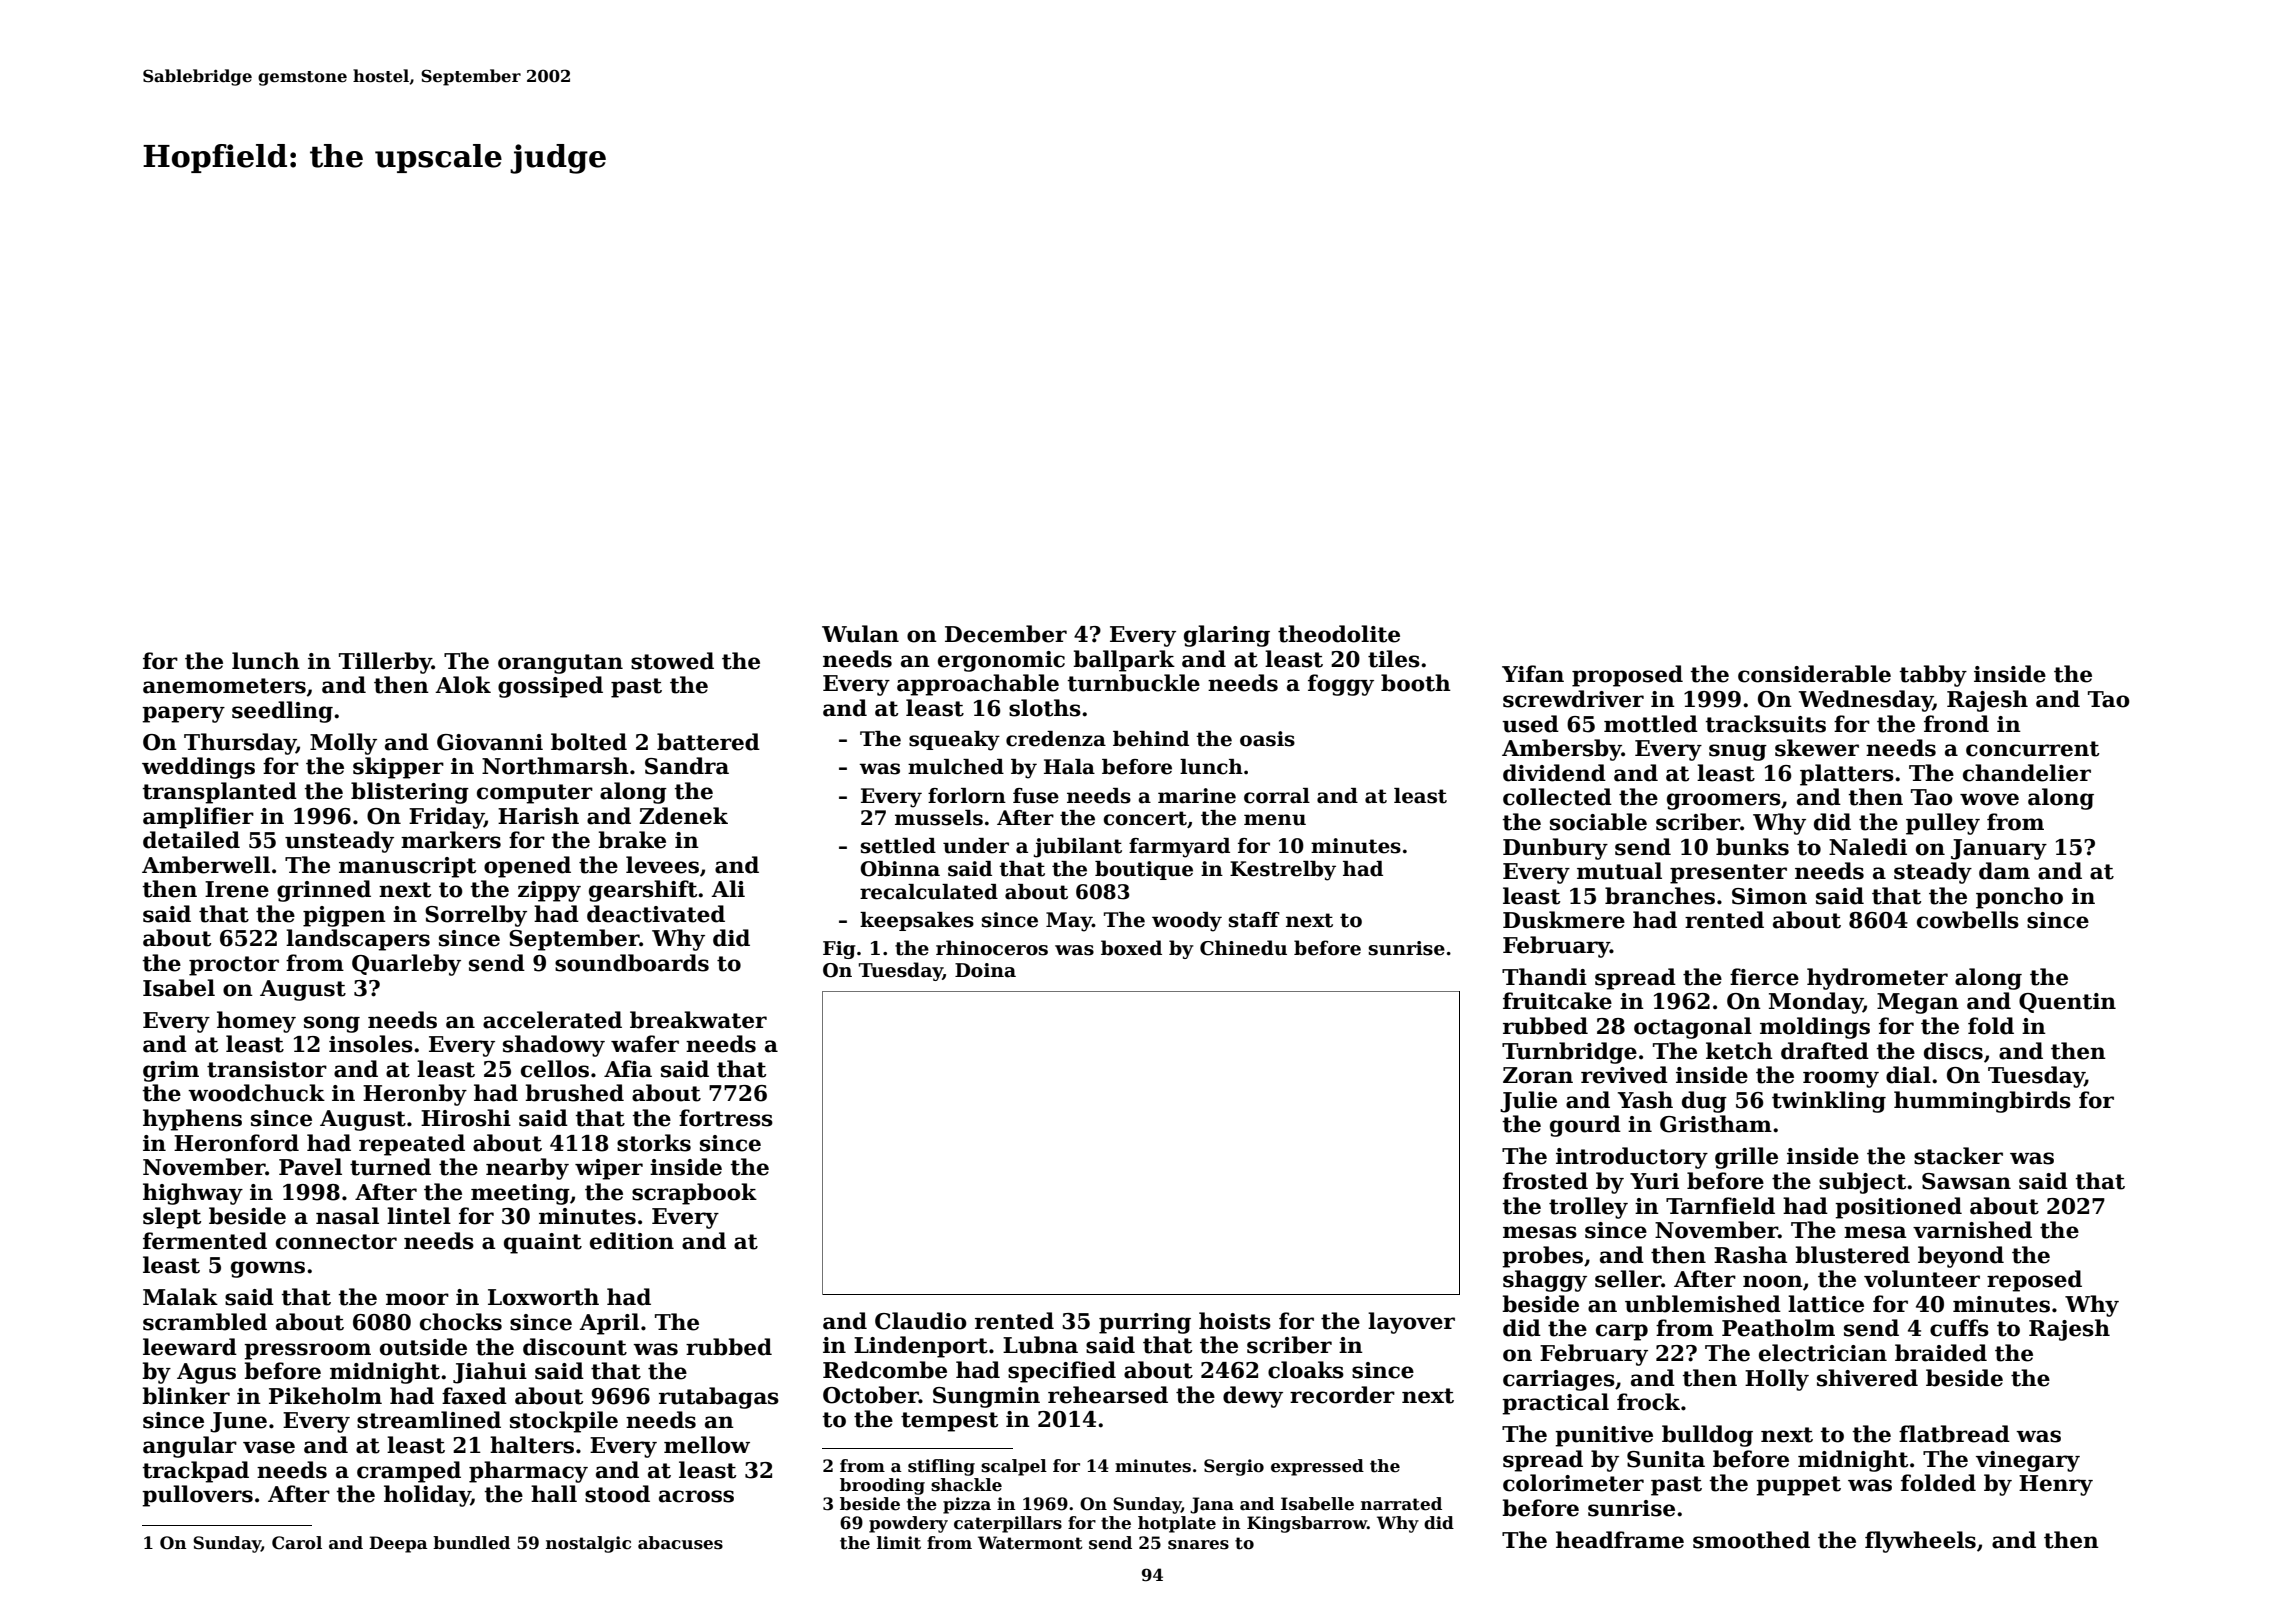  I want to click on stacker, so click(1958, 1156).
